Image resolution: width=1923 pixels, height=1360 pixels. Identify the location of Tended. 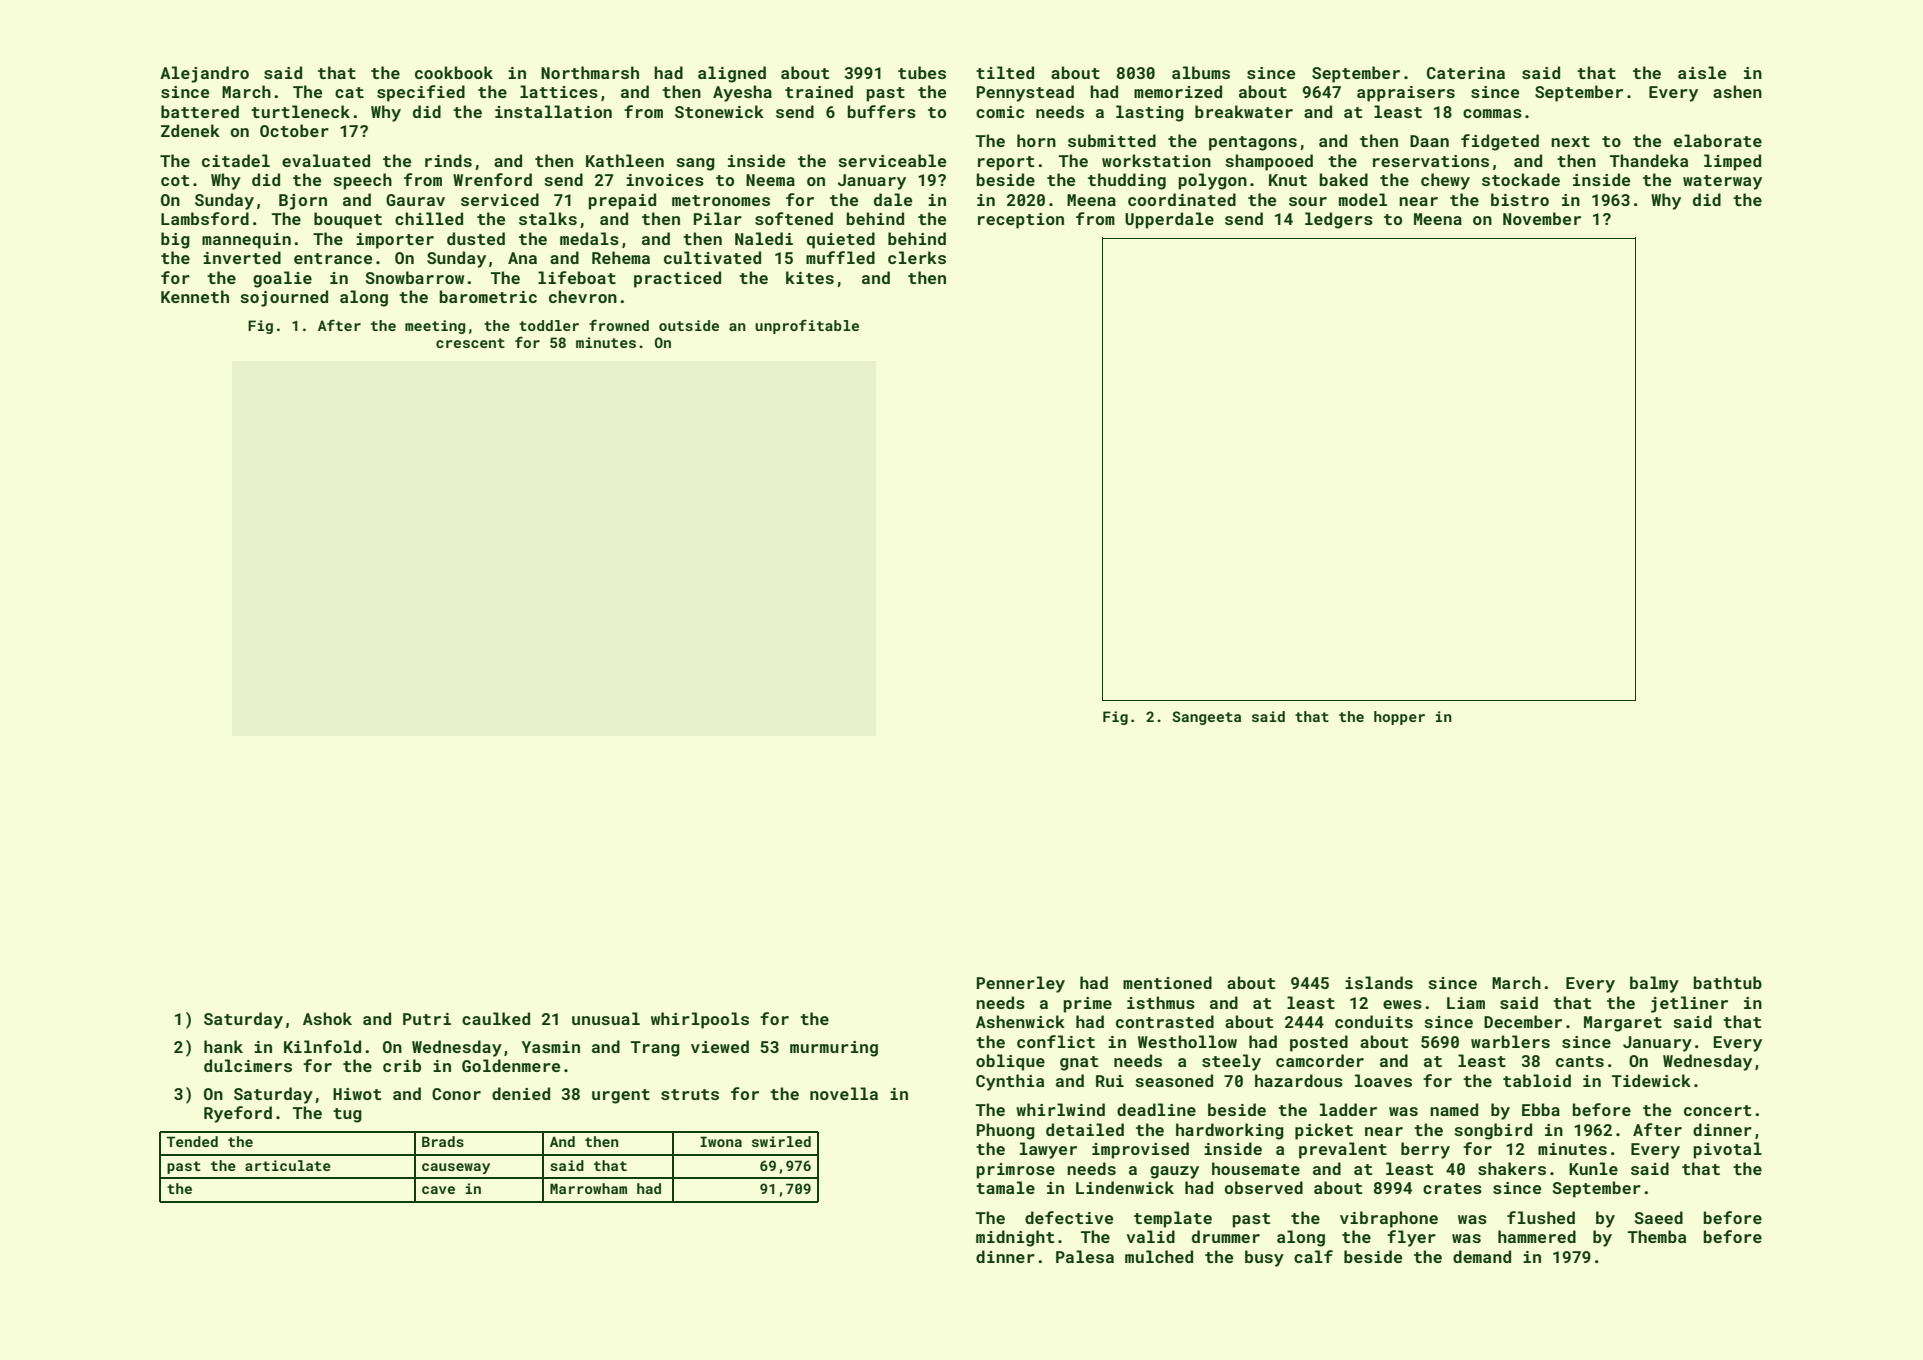
(192, 1141).
